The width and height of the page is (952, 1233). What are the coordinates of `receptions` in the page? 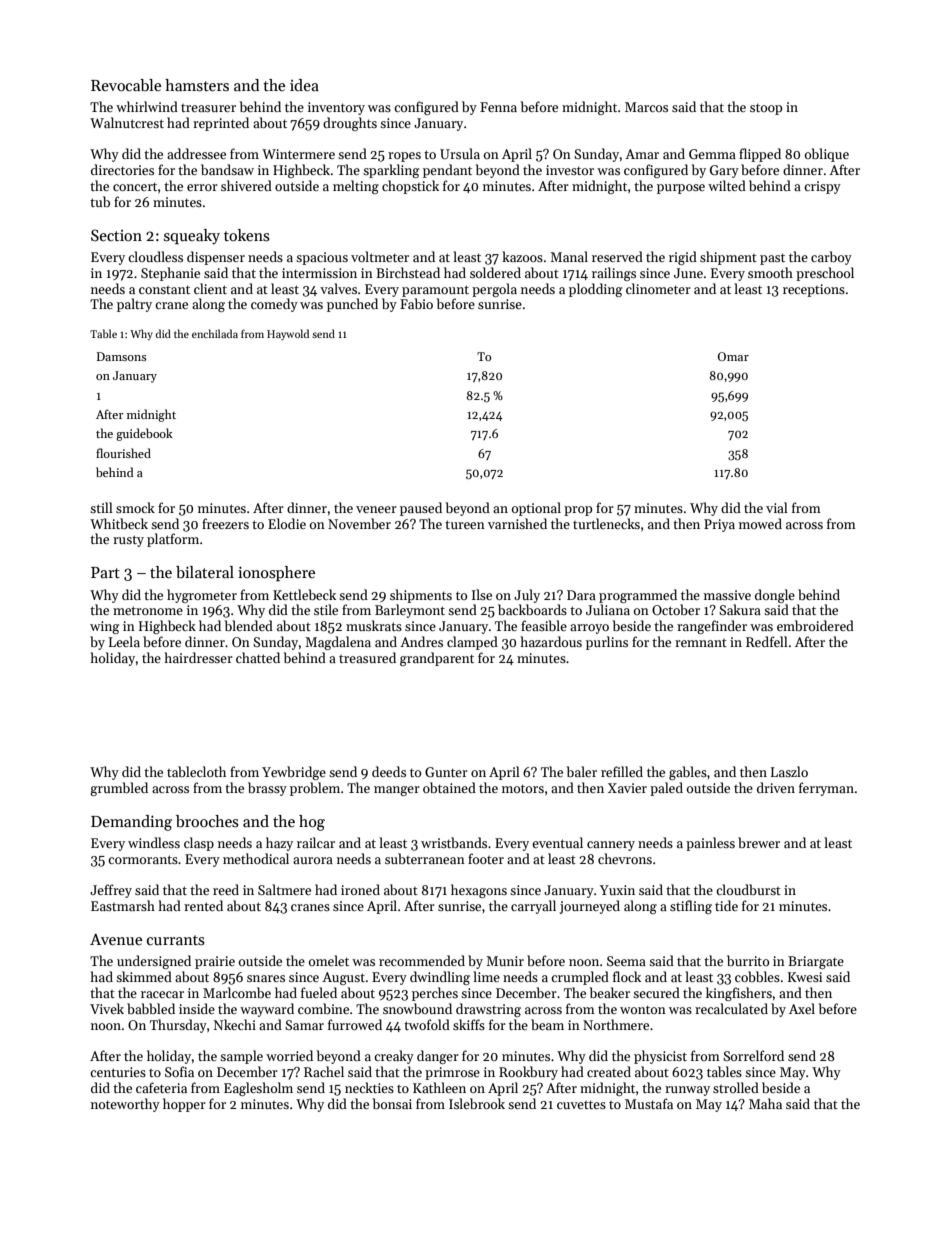 It's located at (814, 290).
